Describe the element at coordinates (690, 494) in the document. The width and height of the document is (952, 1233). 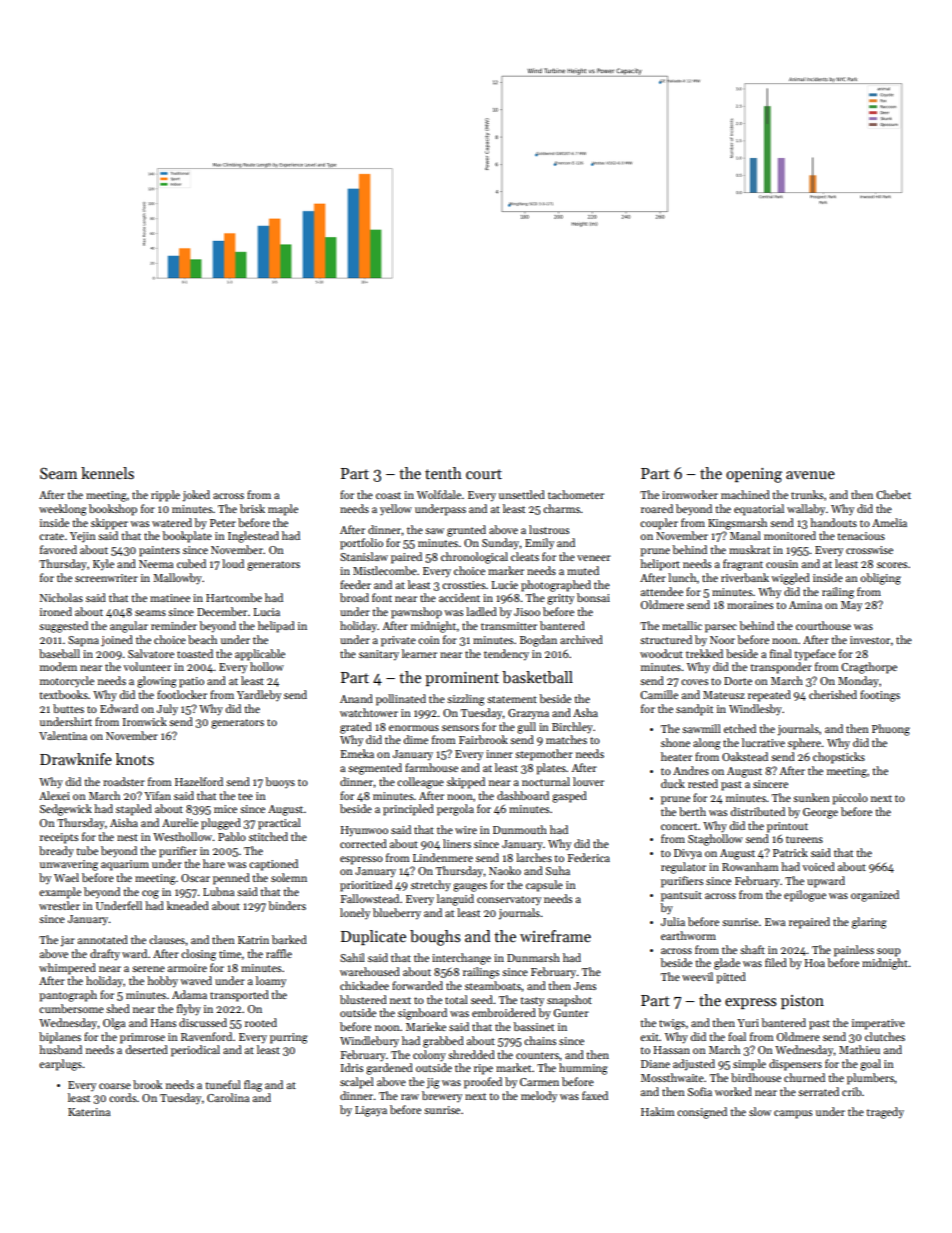
I see `ironworker` at that location.
